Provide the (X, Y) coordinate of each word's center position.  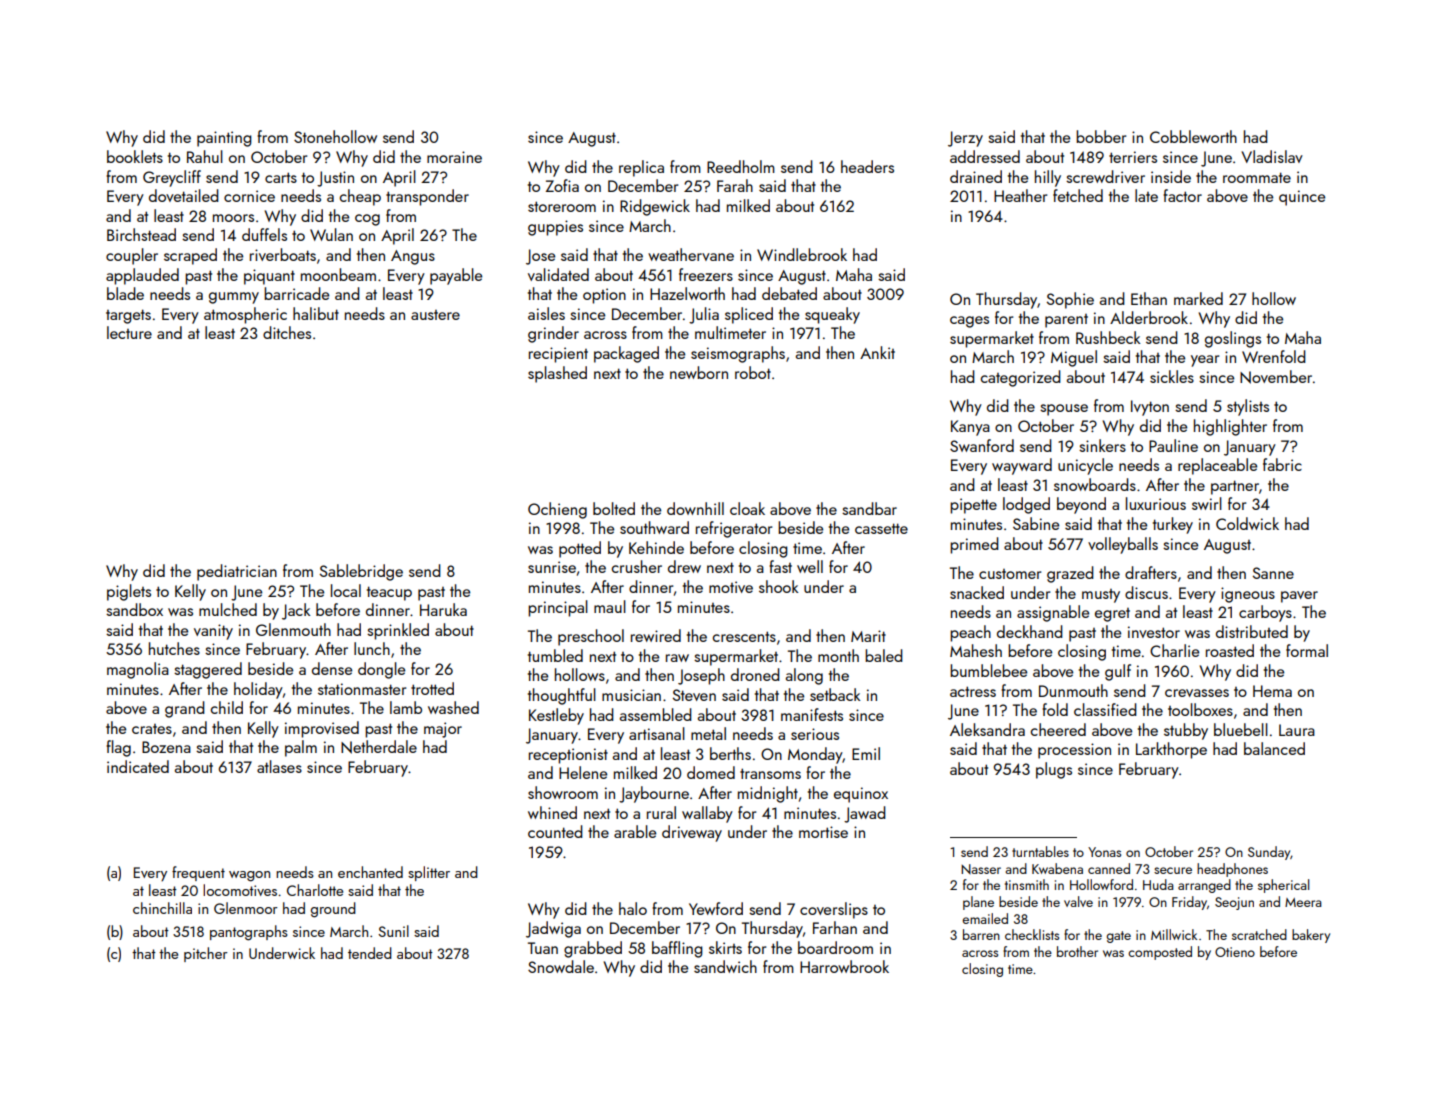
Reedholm (741, 166)
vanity (213, 632)
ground (333, 910)
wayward (1022, 466)
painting (224, 139)
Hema (1272, 691)
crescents (744, 636)
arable (635, 831)
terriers (1133, 157)
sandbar (869, 508)
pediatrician (237, 572)
